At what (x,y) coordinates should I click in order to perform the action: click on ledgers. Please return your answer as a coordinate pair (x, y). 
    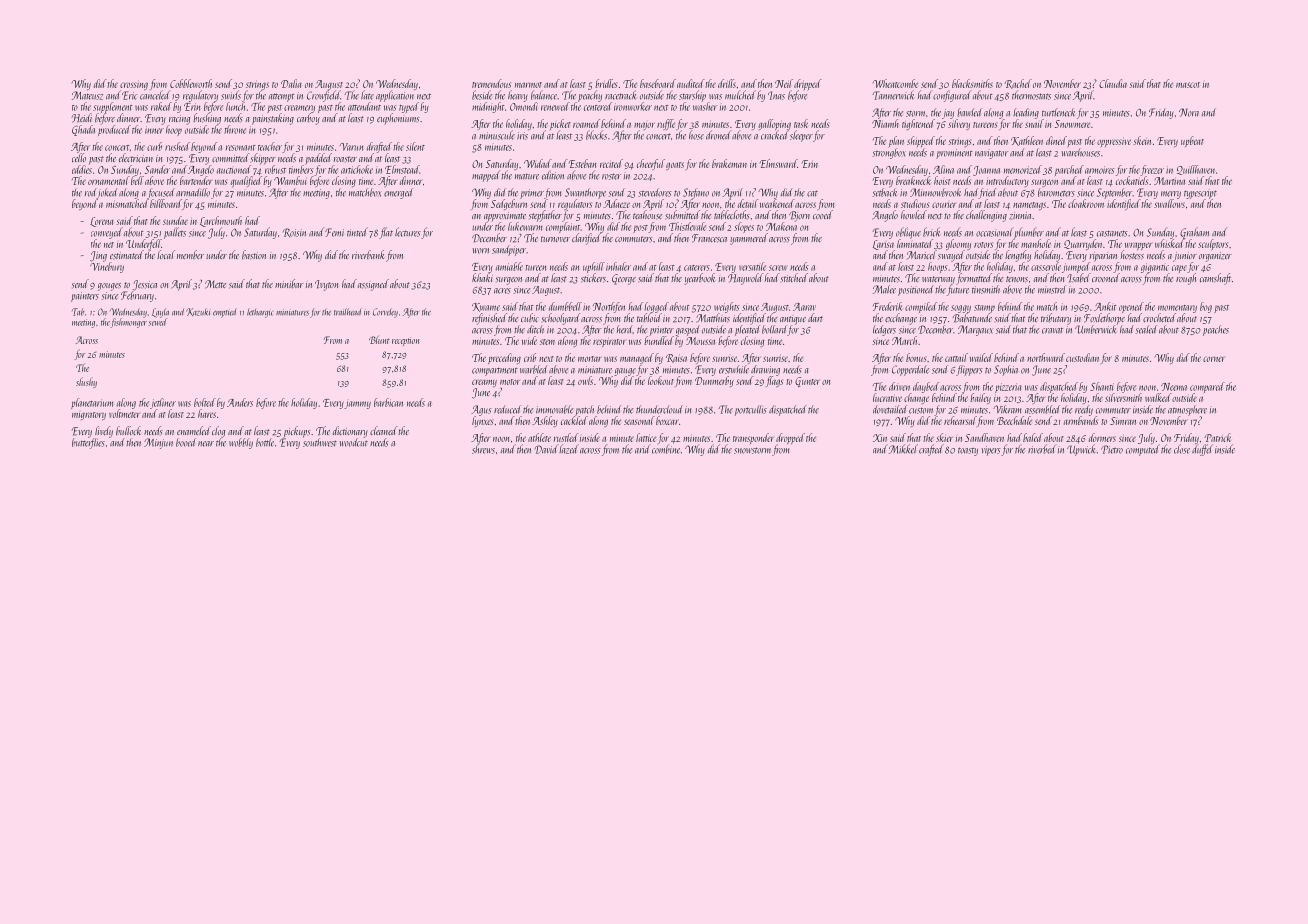
    Looking at the image, I should click on (884, 330).
